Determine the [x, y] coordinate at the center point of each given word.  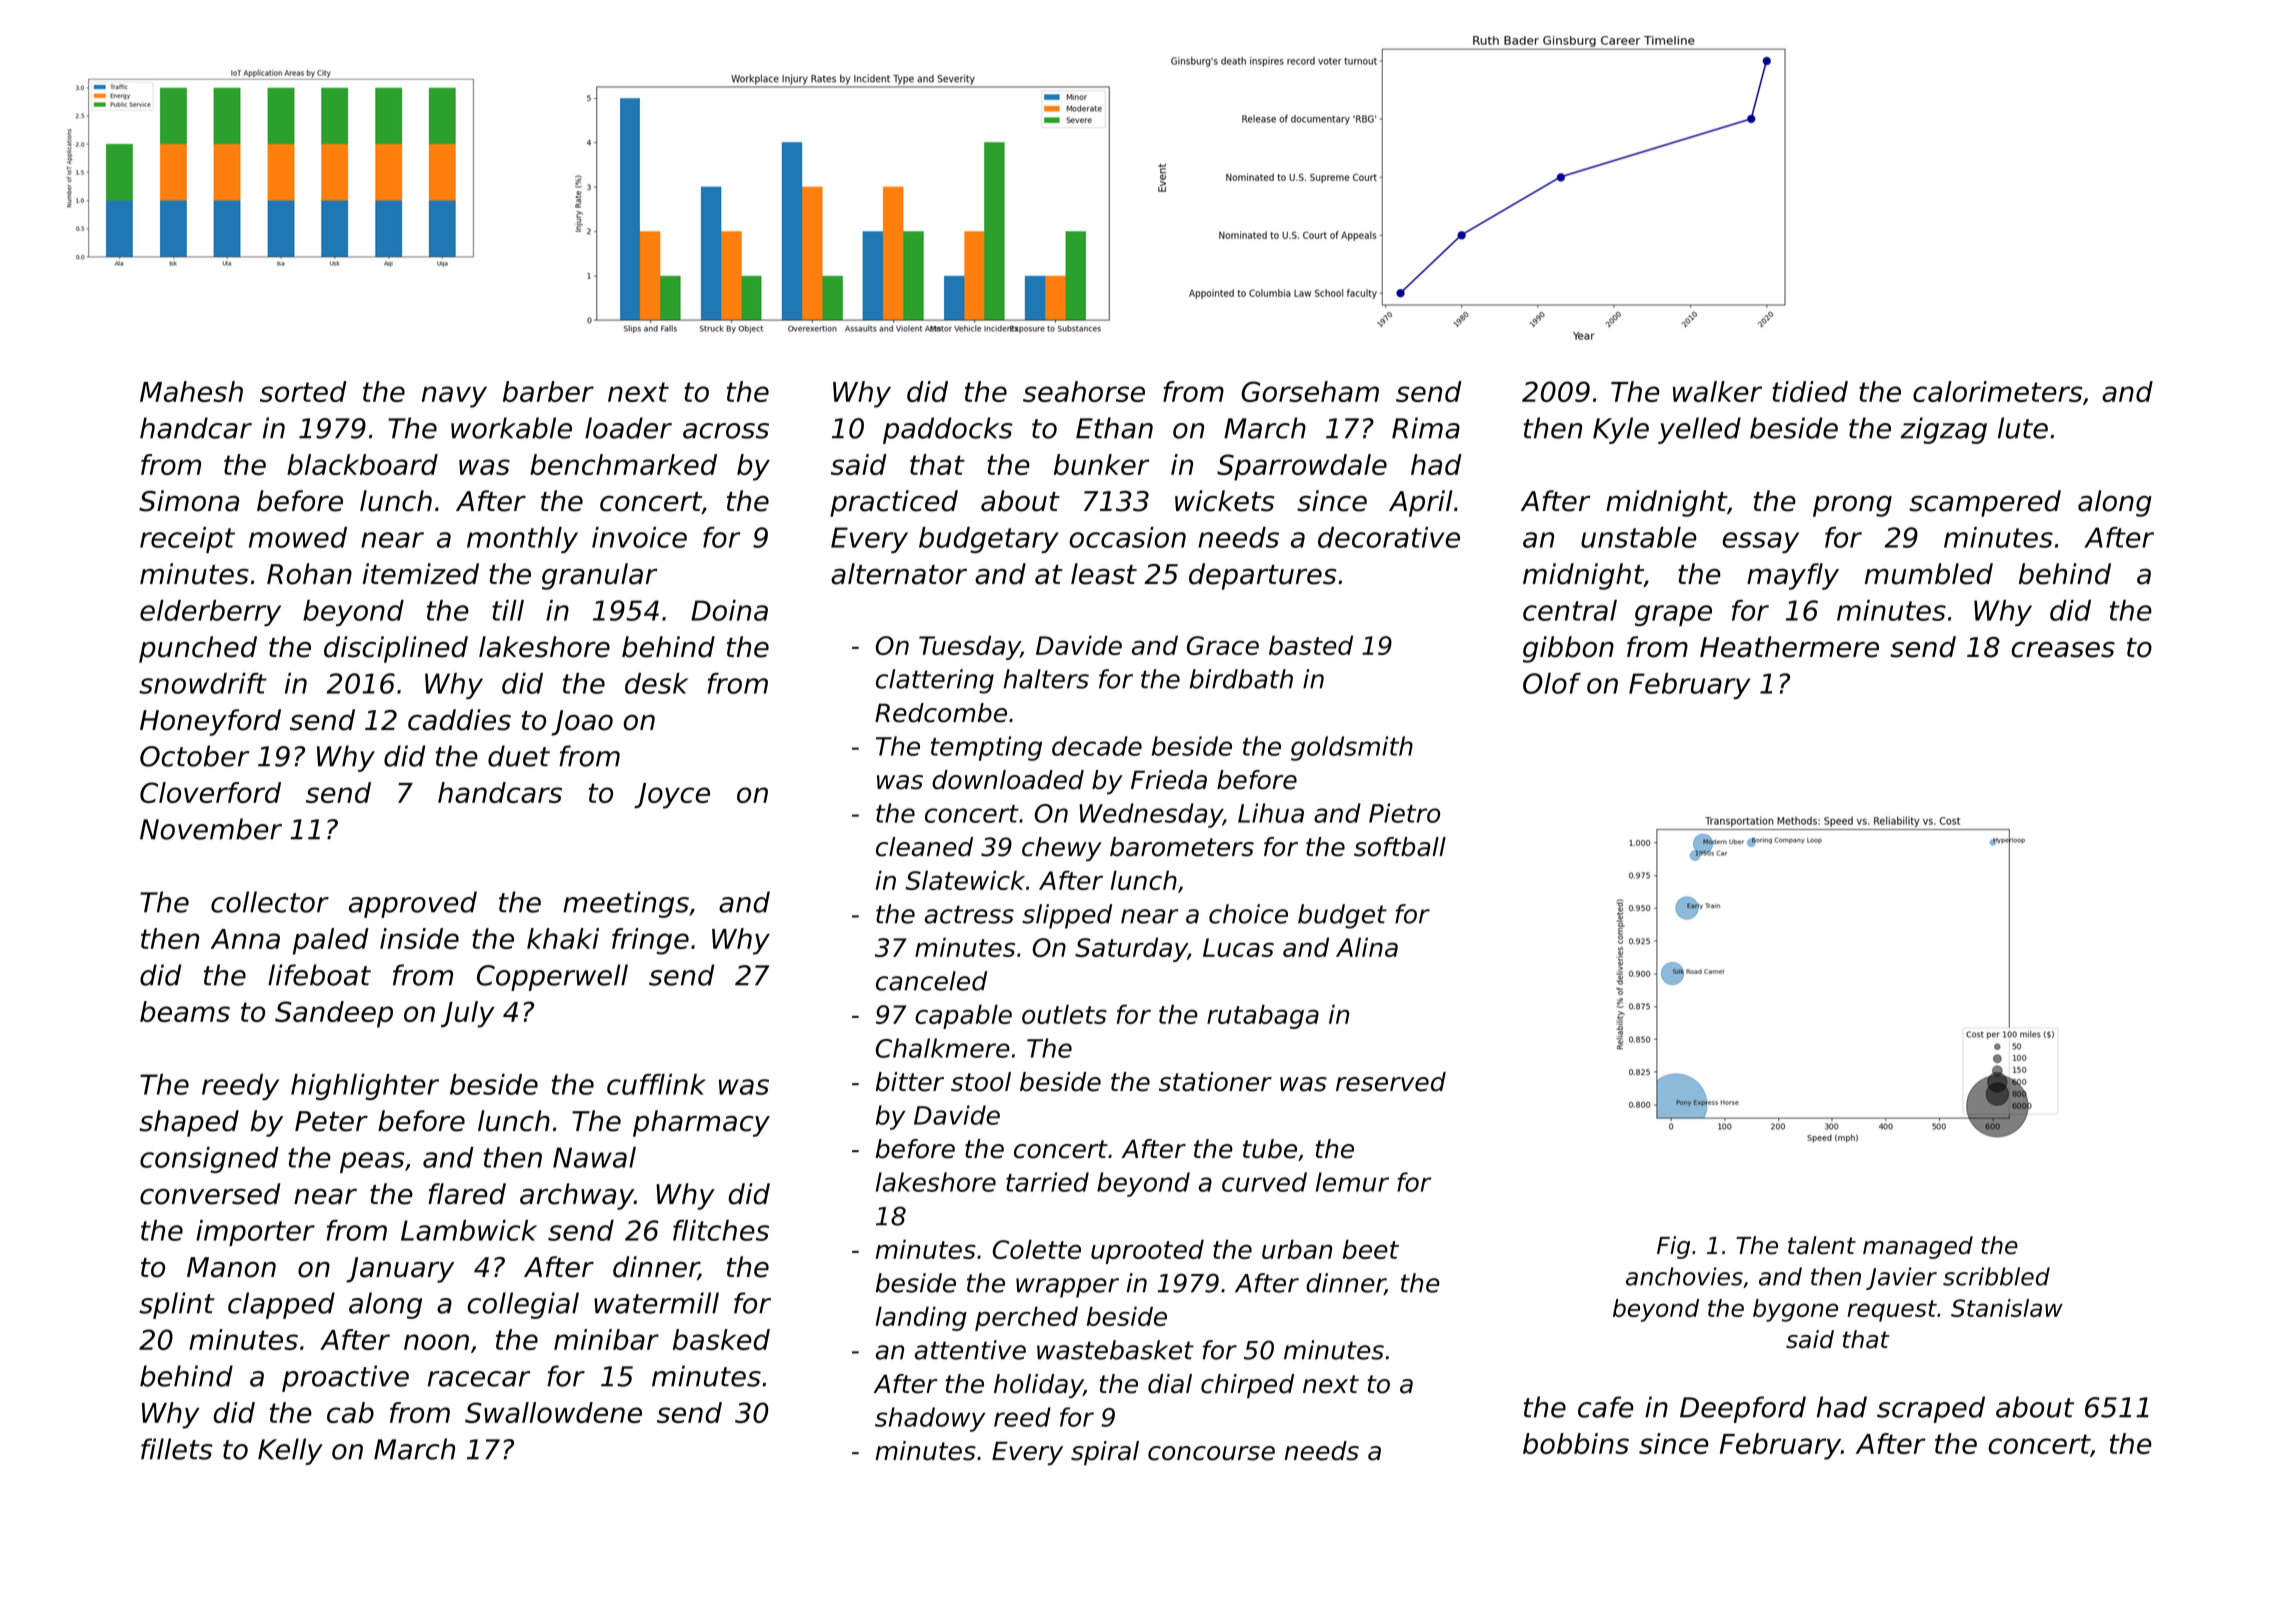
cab [350, 1412]
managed [1918, 1247]
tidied [1810, 391]
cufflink [656, 1084]
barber [548, 391]
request [1892, 1311]
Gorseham [1310, 391]
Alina [1367, 947]
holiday [1039, 1386]
